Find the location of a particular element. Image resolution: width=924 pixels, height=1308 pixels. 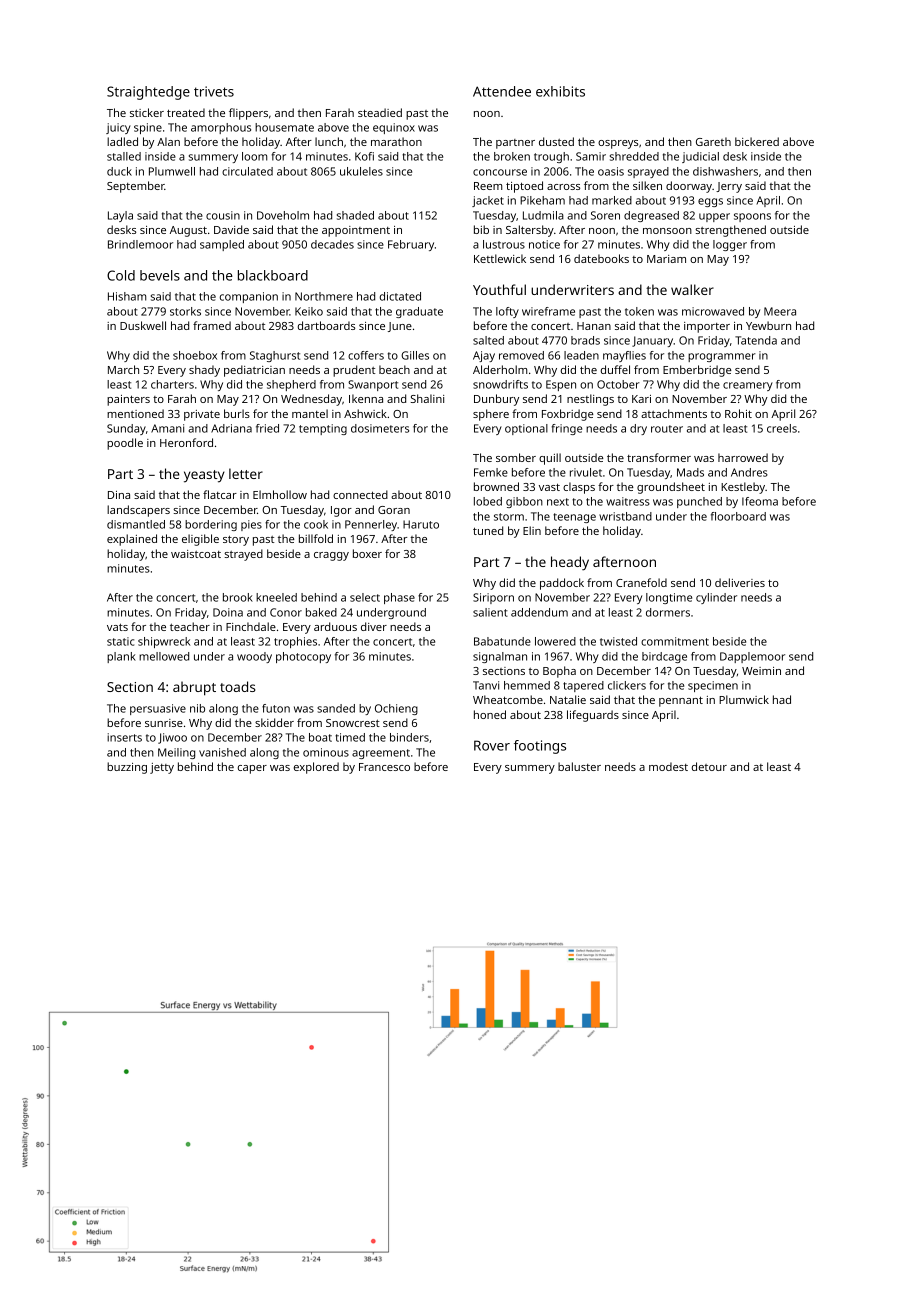

Attendee is located at coordinates (502, 91).
